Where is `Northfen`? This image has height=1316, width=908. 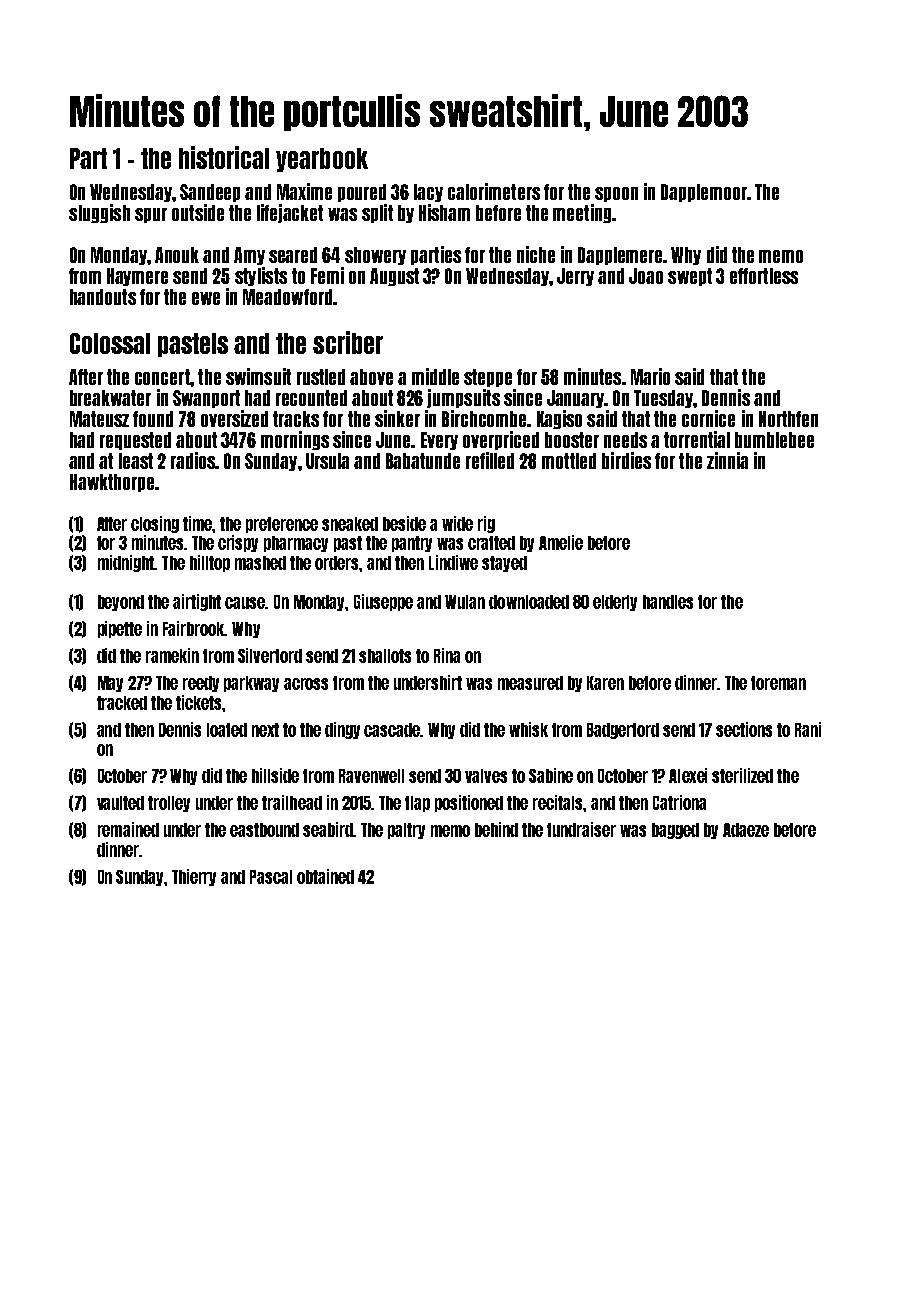 Northfen is located at coordinates (788, 419).
